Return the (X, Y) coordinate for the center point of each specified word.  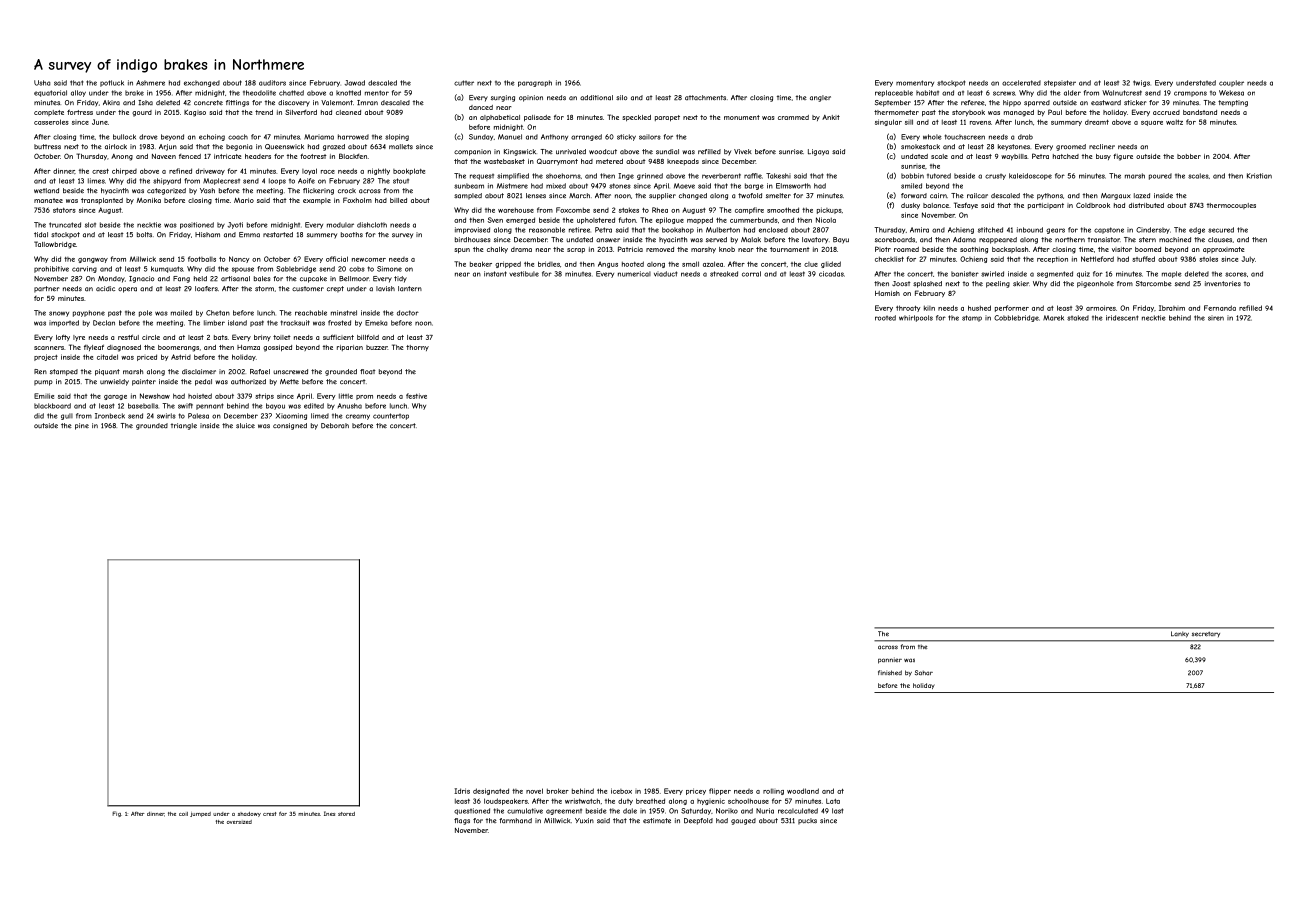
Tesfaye (966, 205)
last (837, 811)
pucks (807, 821)
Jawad (355, 83)
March (579, 195)
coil (183, 814)
